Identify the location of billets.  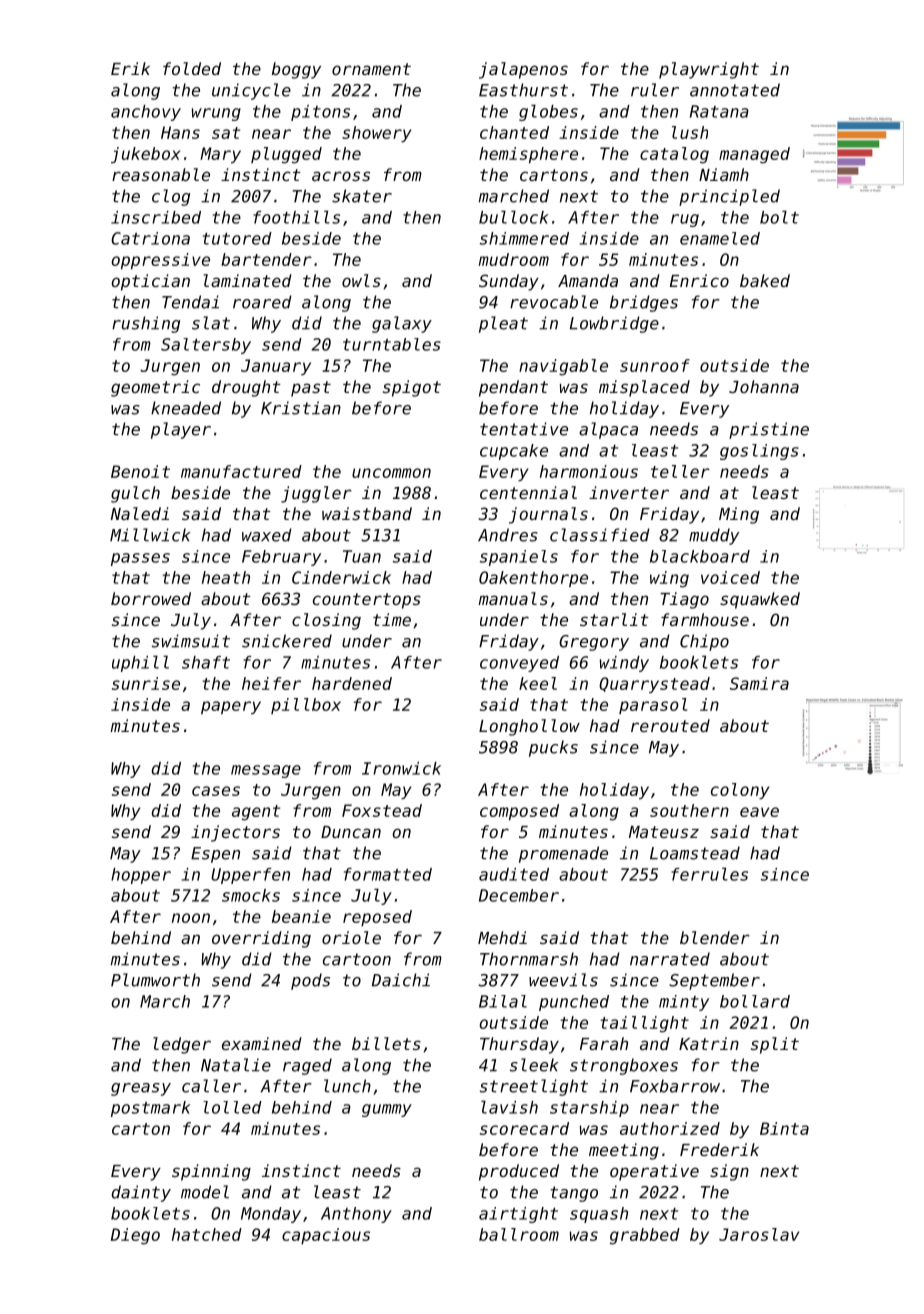
(386, 1043).
